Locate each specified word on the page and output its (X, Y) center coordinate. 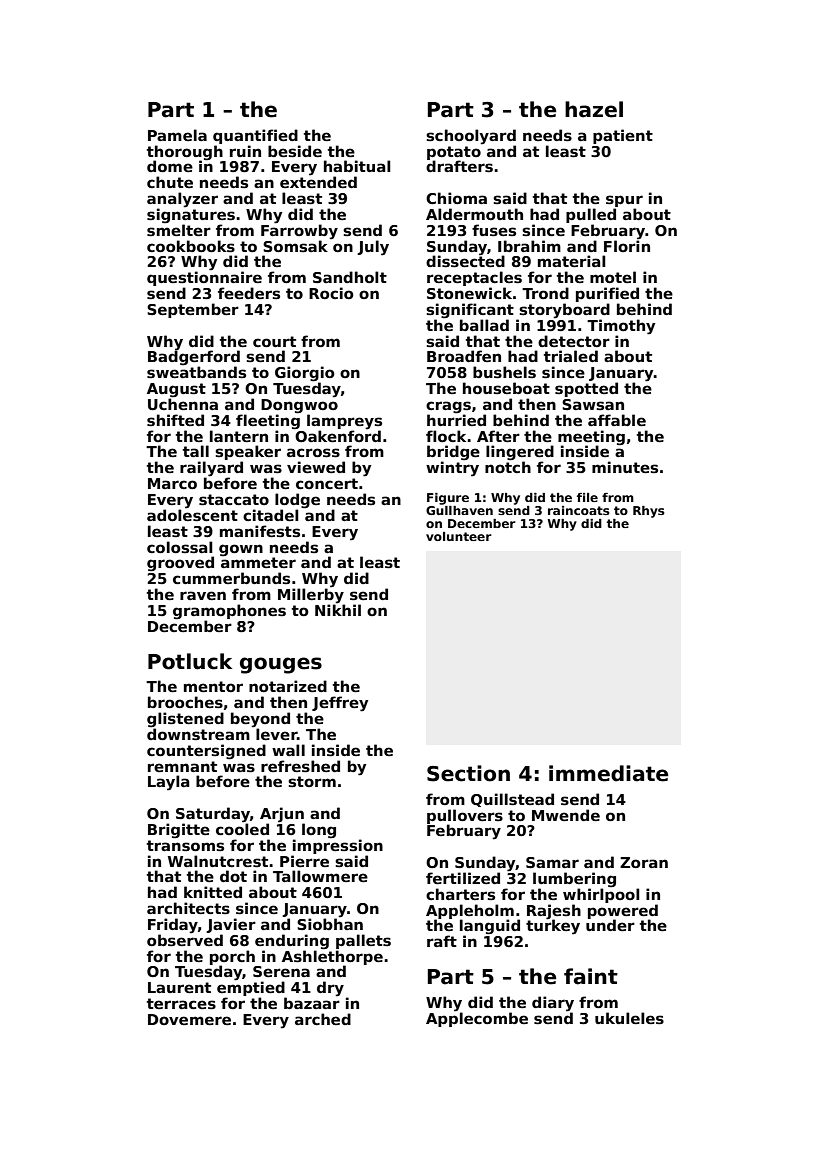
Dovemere (189, 1019)
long (319, 830)
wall (288, 750)
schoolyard (471, 136)
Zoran (644, 862)
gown (241, 550)
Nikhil (338, 610)
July (373, 248)
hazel (594, 109)
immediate (608, 773)
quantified (255, 136)
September (193, 310)
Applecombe (477, 1019)
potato (454, 153)
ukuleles (629, 1018)
